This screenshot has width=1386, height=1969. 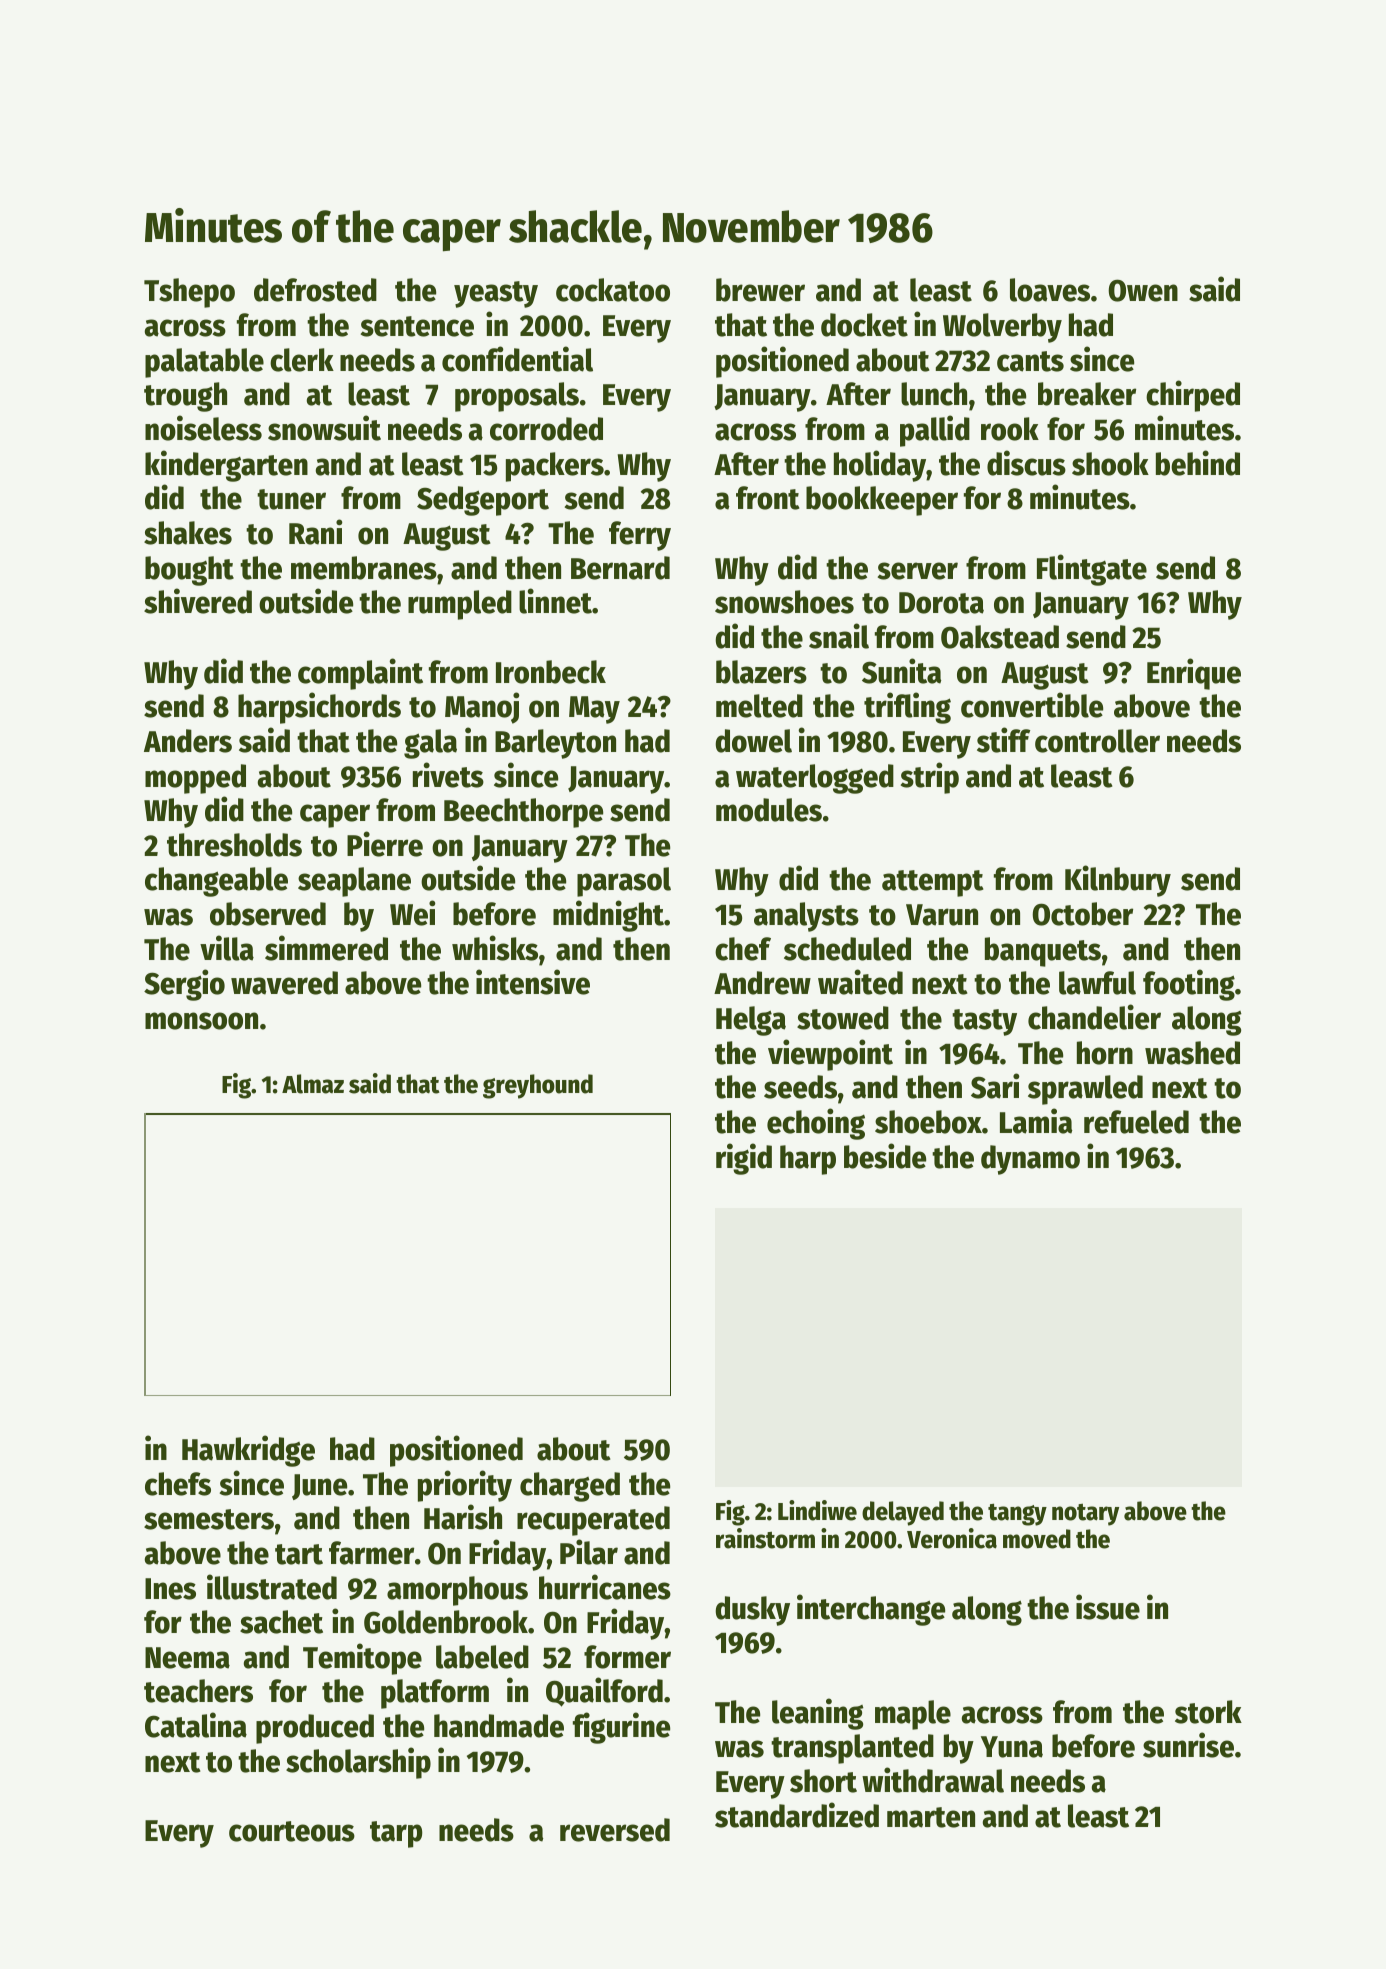 I want to click on courteous, so click(x=292, y=1831).
